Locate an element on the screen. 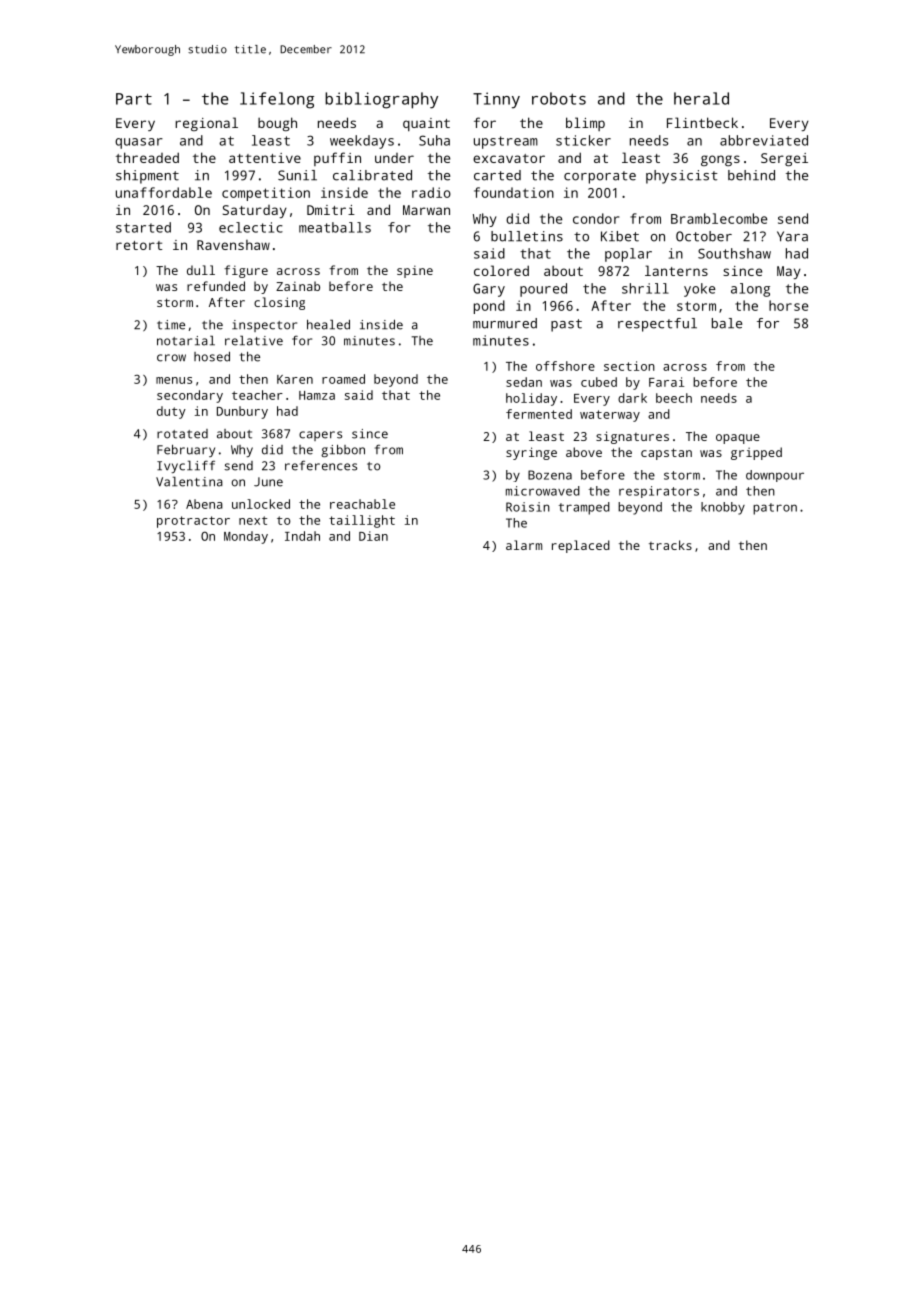  knobby is located at coordinates (723, 508).
